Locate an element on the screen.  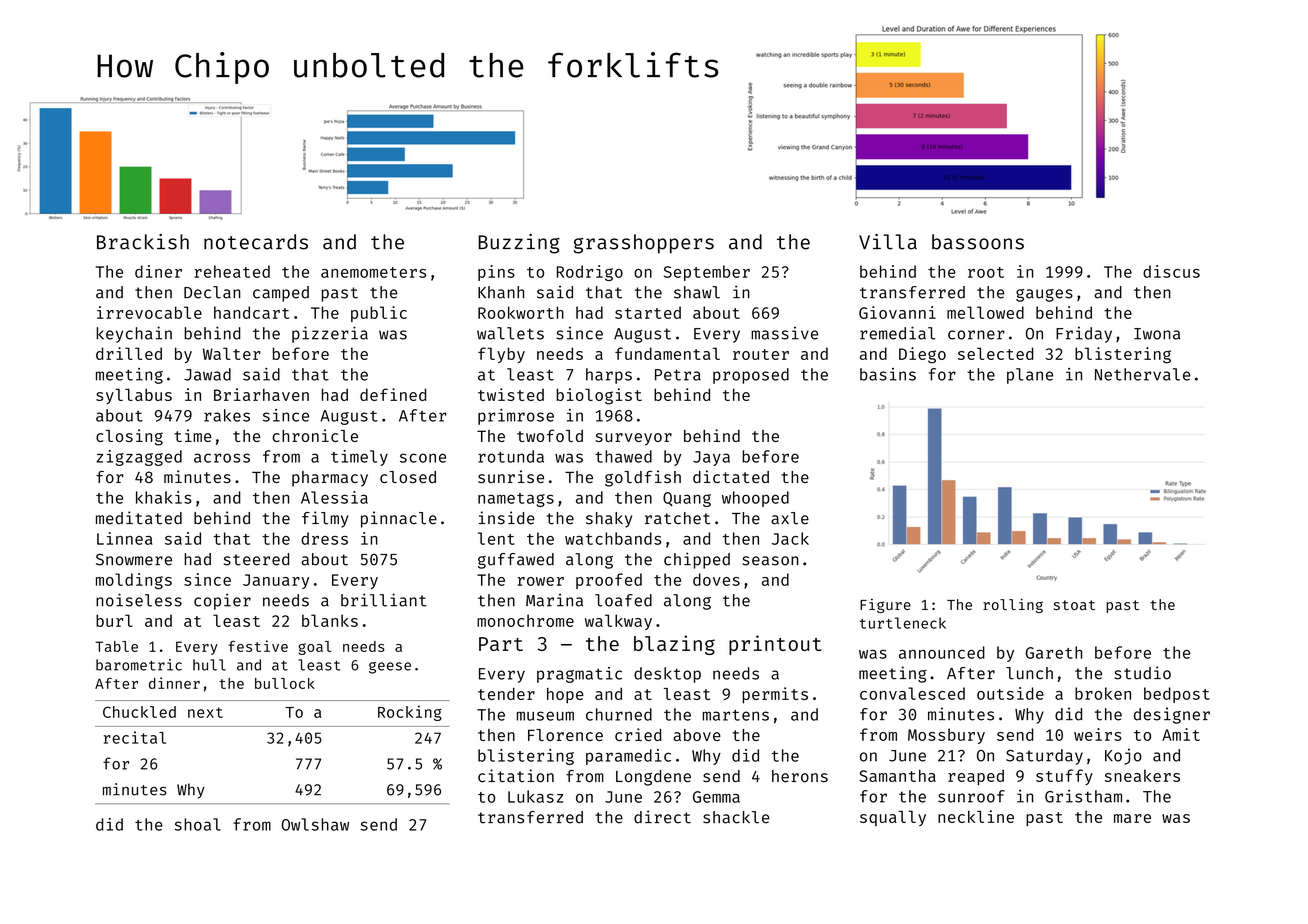
rolling is located at coordinates (1013, 605).
